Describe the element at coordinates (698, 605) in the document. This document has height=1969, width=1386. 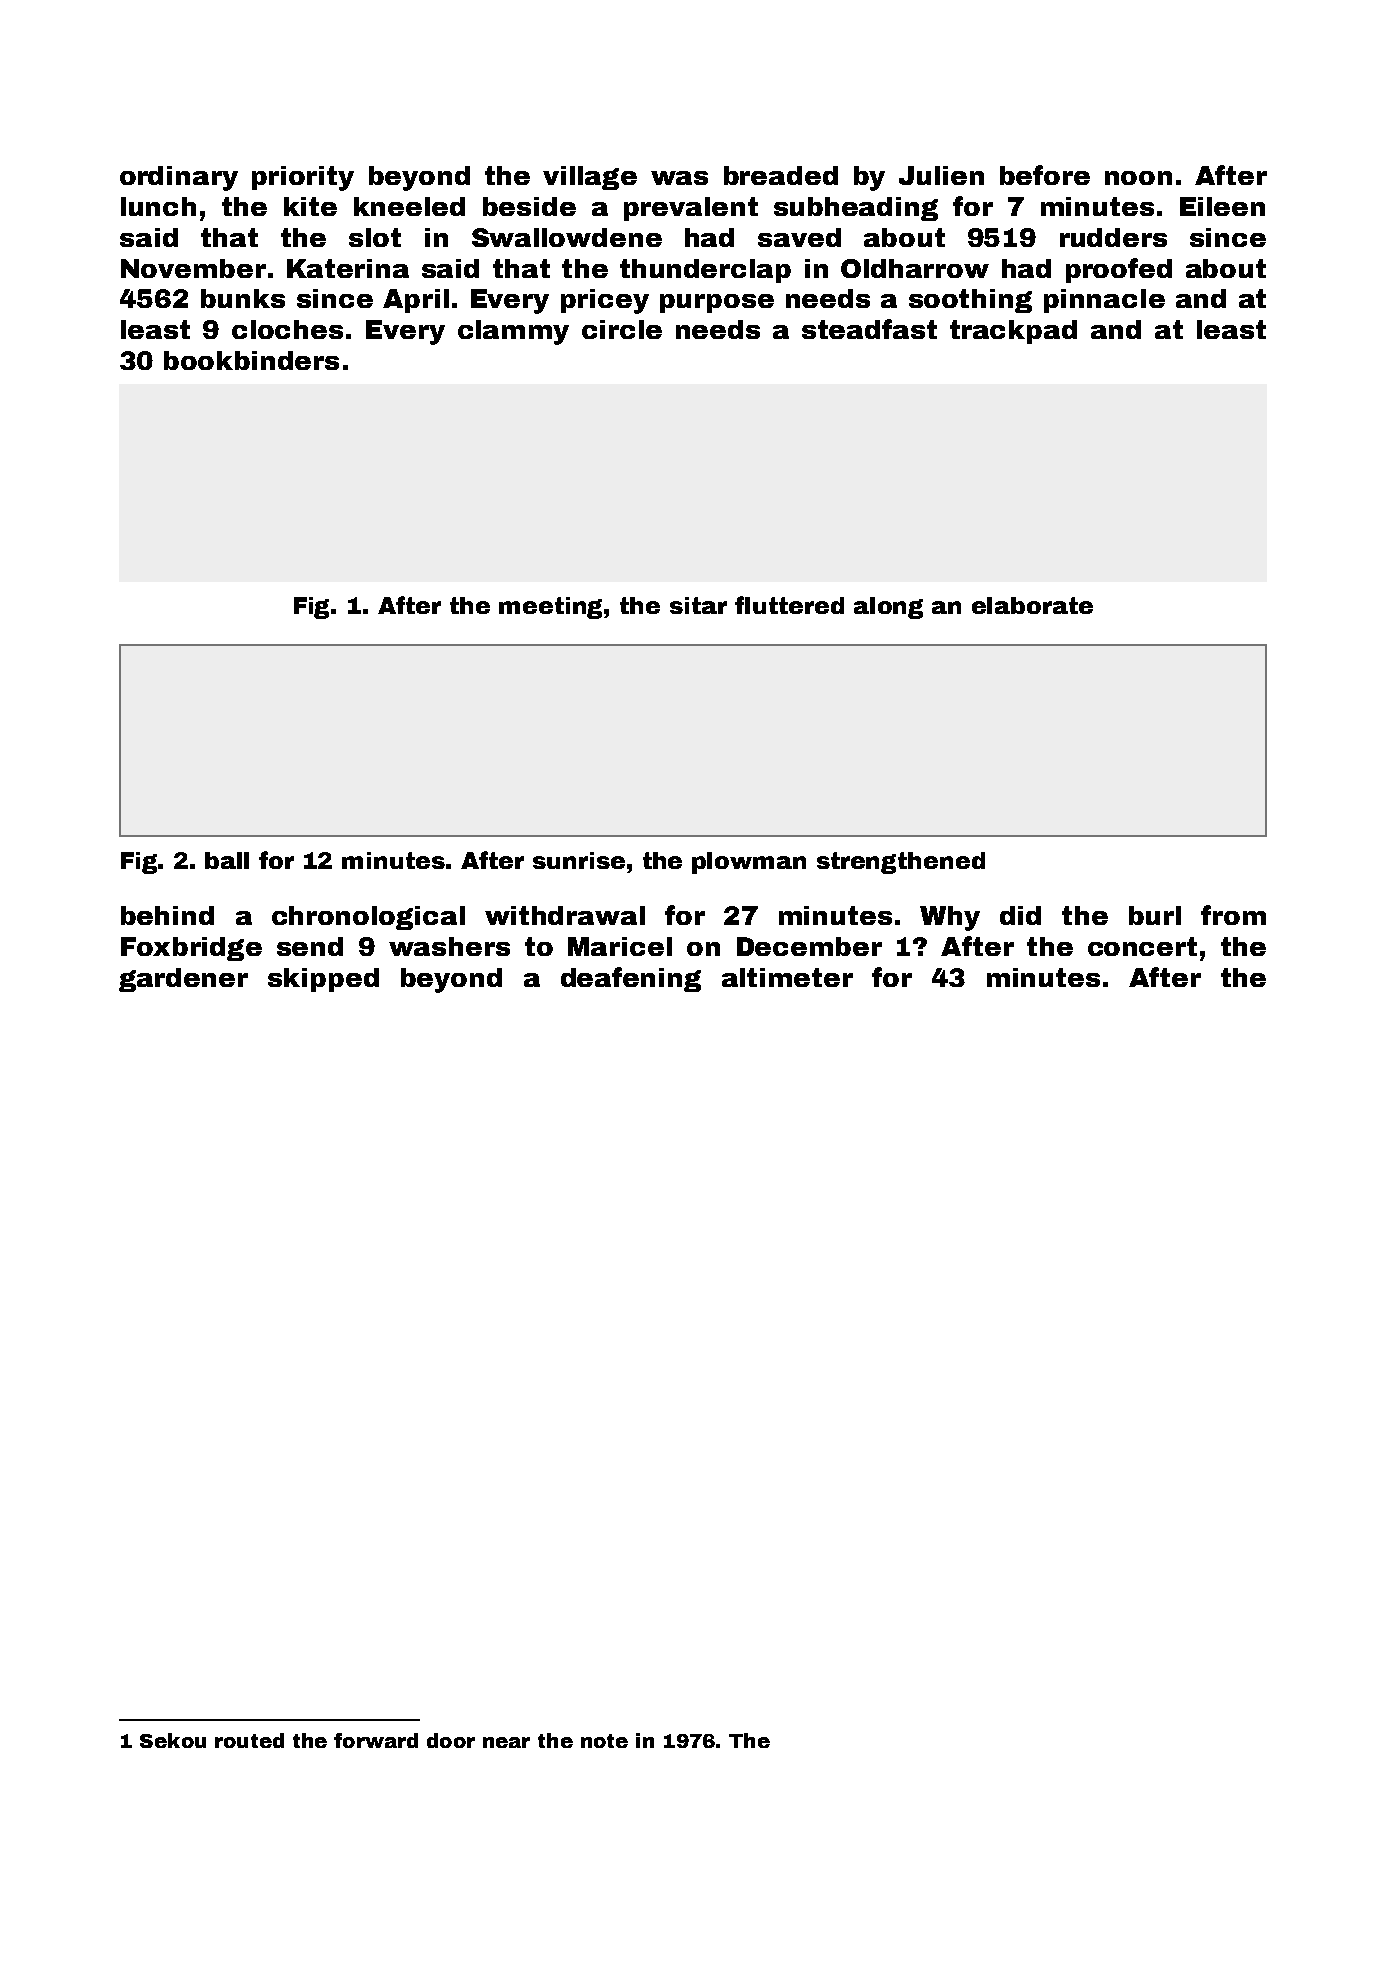
I see `sitar` at that location.
